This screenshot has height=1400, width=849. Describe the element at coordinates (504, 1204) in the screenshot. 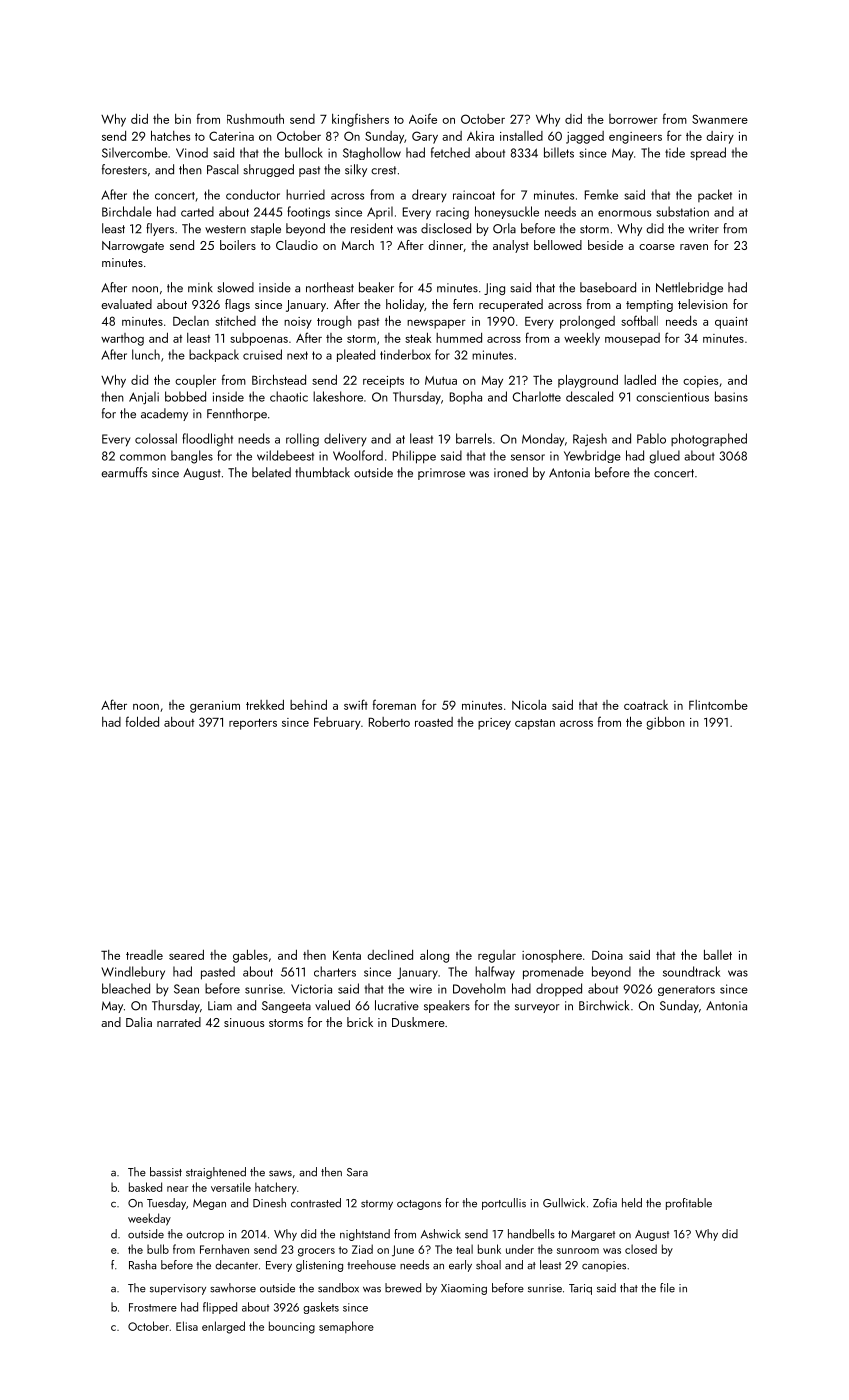

I see `portcullis` at that location.
